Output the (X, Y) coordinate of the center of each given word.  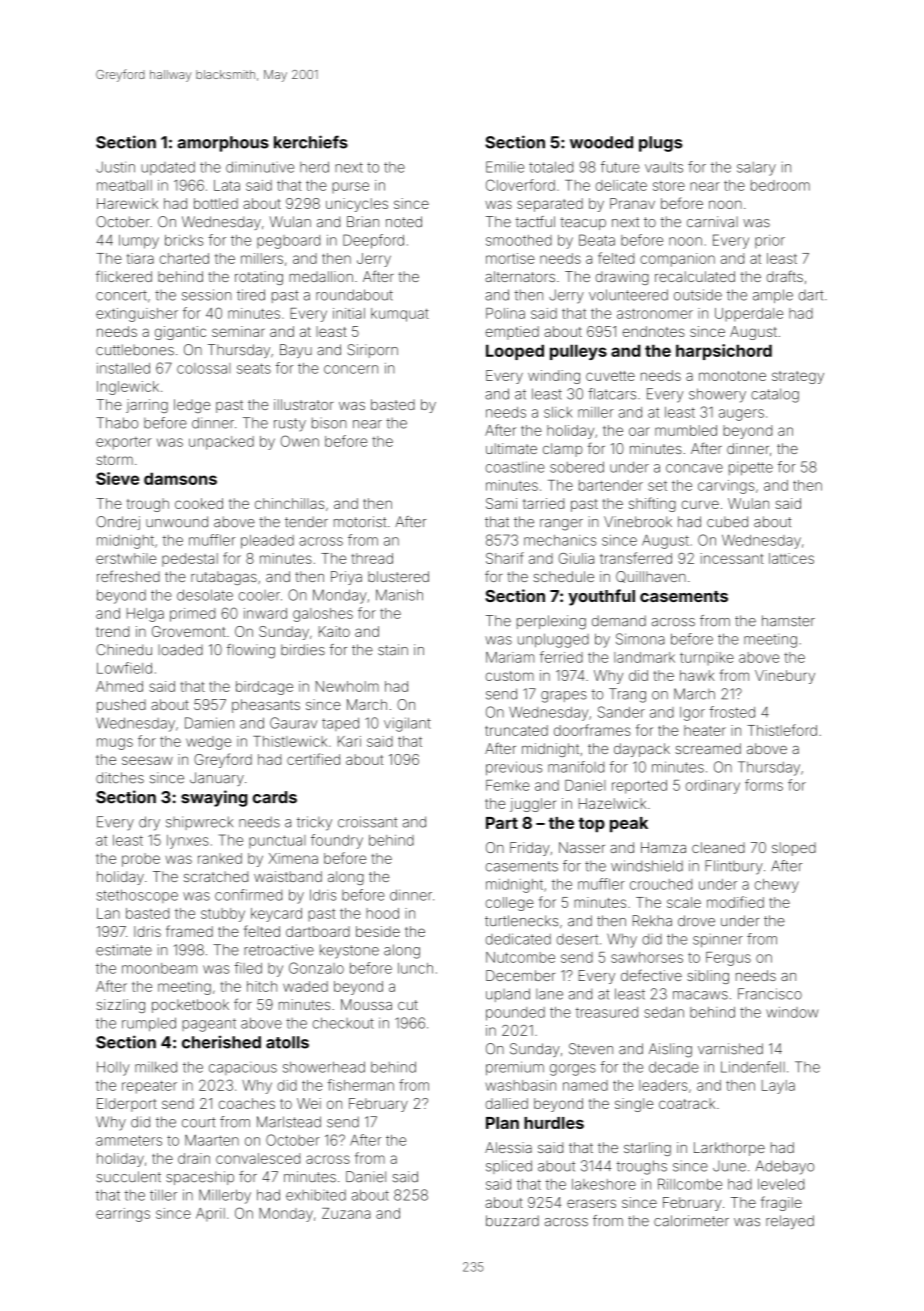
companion (677, 260)
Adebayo (784, 1167)
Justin (115, 167)
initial (349, 313)
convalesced (258, 1158)
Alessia (508, 1147)
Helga (145, 615)
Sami (501, 503)
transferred (636, 558)
